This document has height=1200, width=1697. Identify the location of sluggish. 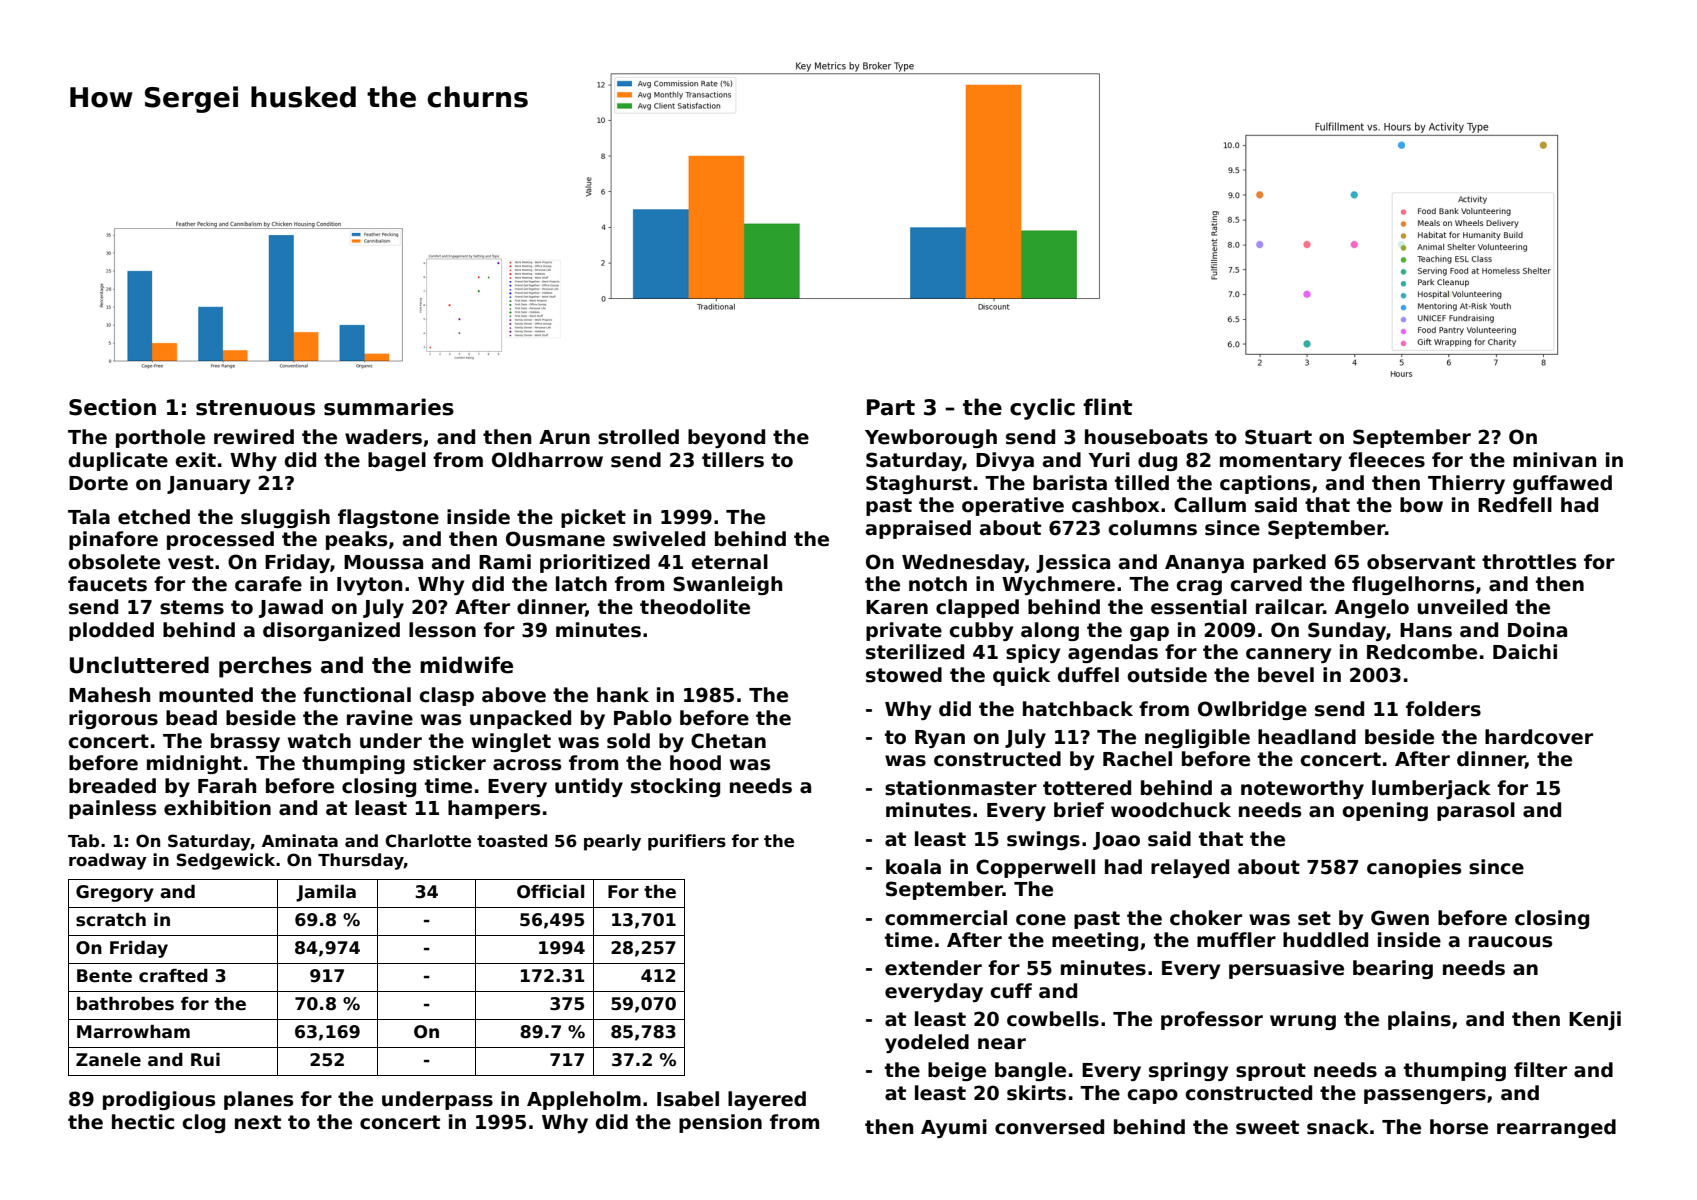
(285, 518).
